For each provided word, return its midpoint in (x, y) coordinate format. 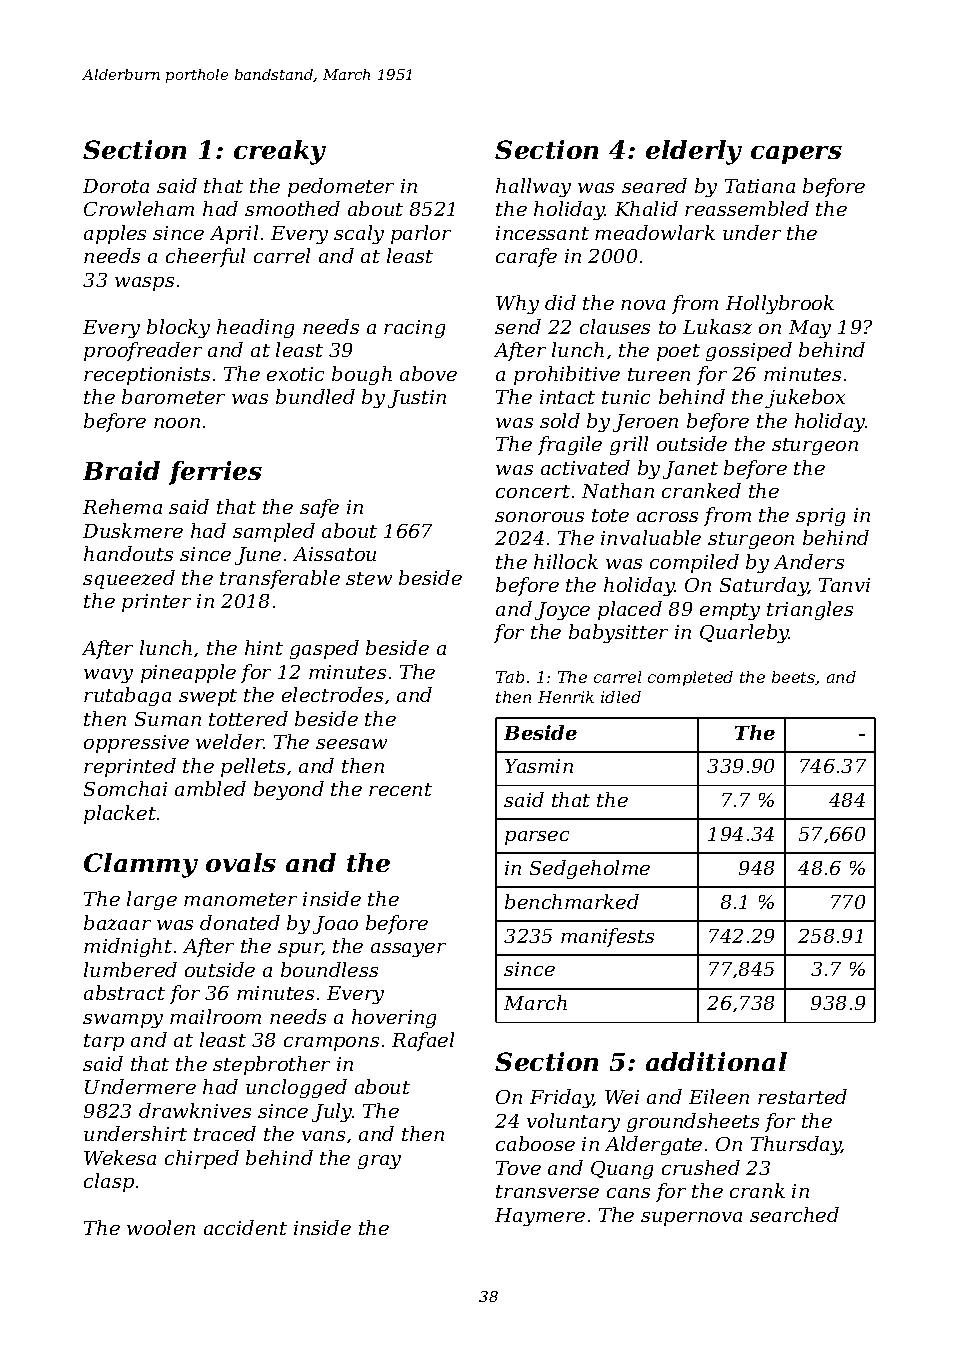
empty (730, 611)
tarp (104, 1042)
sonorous (539, 517)
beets (794, 678)
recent (400, 789)
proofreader (143, 351)
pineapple (188, 673)
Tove (518, 1168)
